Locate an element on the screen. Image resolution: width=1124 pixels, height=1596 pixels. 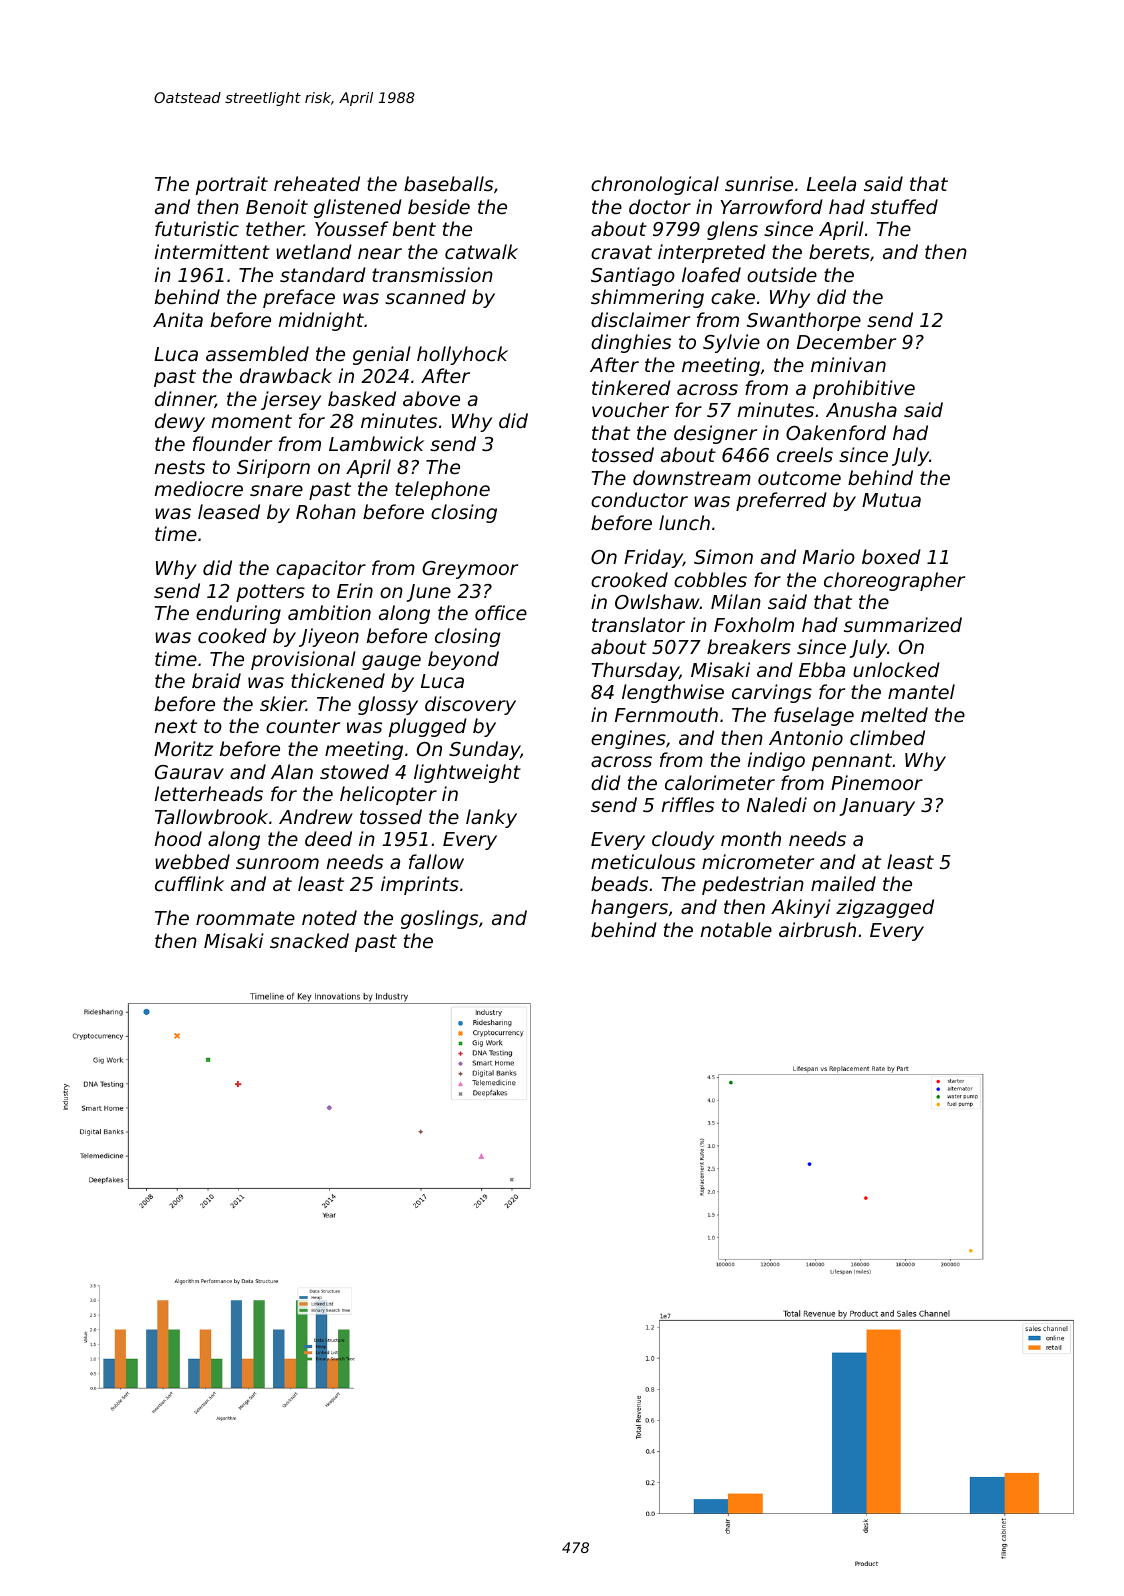
office is located at coordinates (501, 612).
